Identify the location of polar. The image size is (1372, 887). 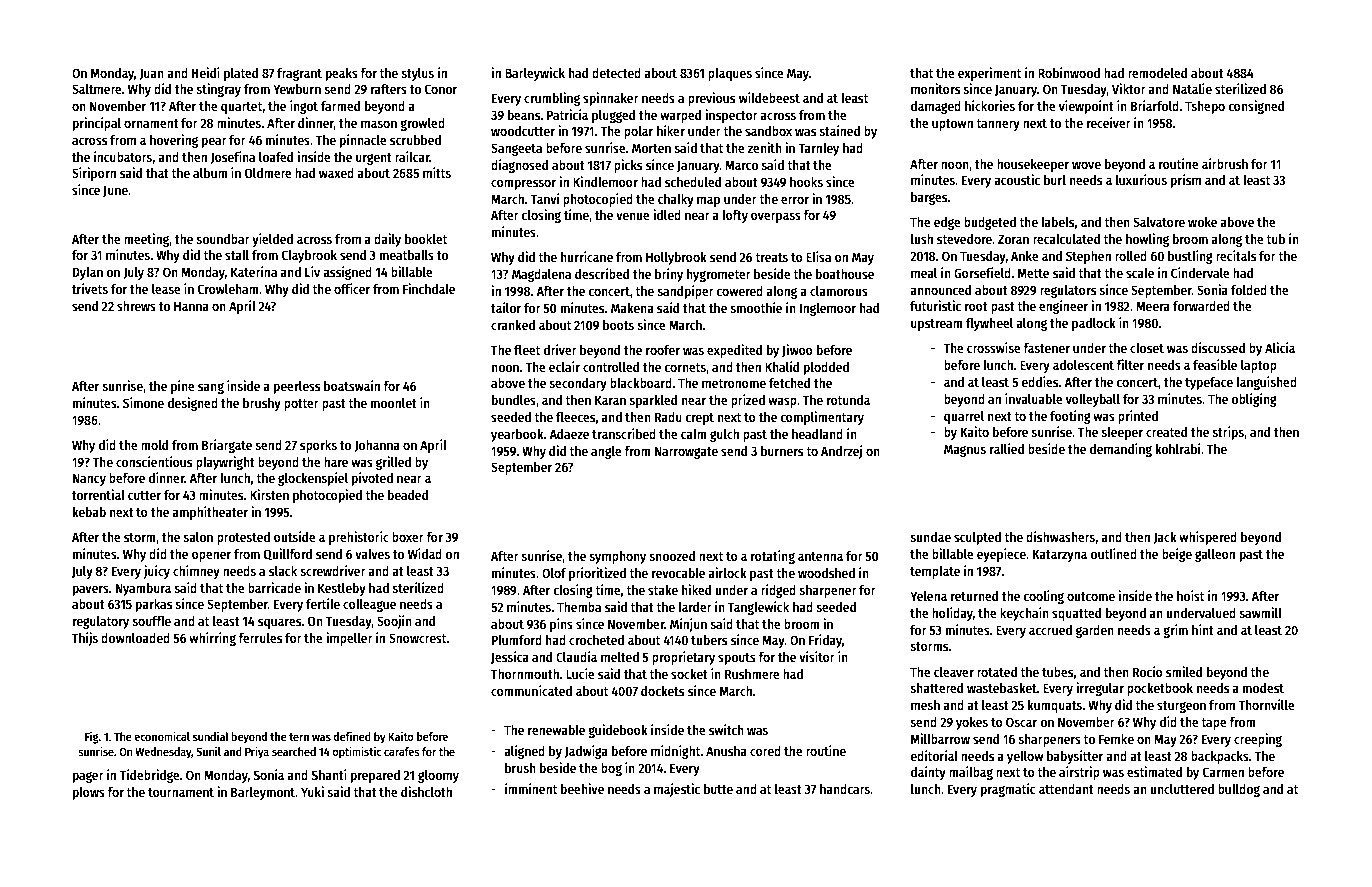
(638, 132).
